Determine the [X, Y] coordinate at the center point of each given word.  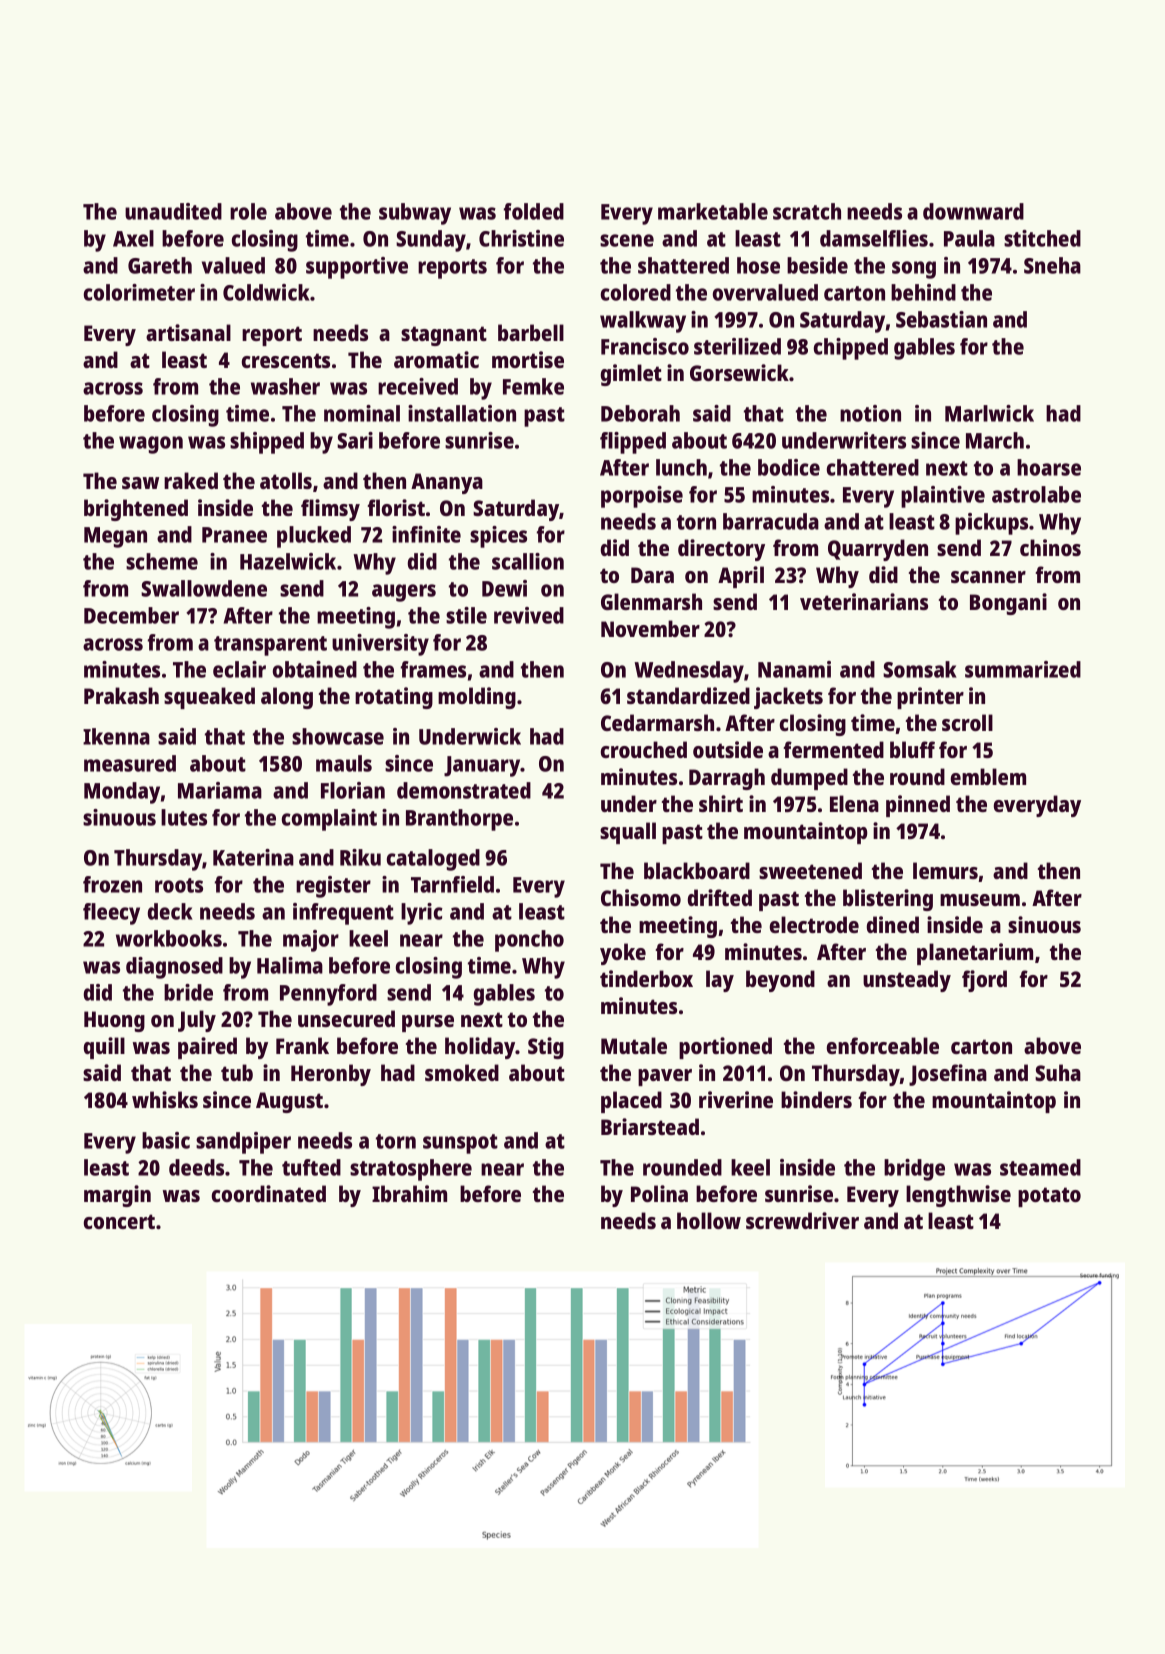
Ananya [447, 483]
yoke [623, 954]
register [333, 887]
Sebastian [941, 319]
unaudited [173, 211]
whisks [165, 1099]
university [380, 645]
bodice [789, 467]
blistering [888, 900]
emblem [988, 776]
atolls [286, 480]
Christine [521, 238]
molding [477, 698]
